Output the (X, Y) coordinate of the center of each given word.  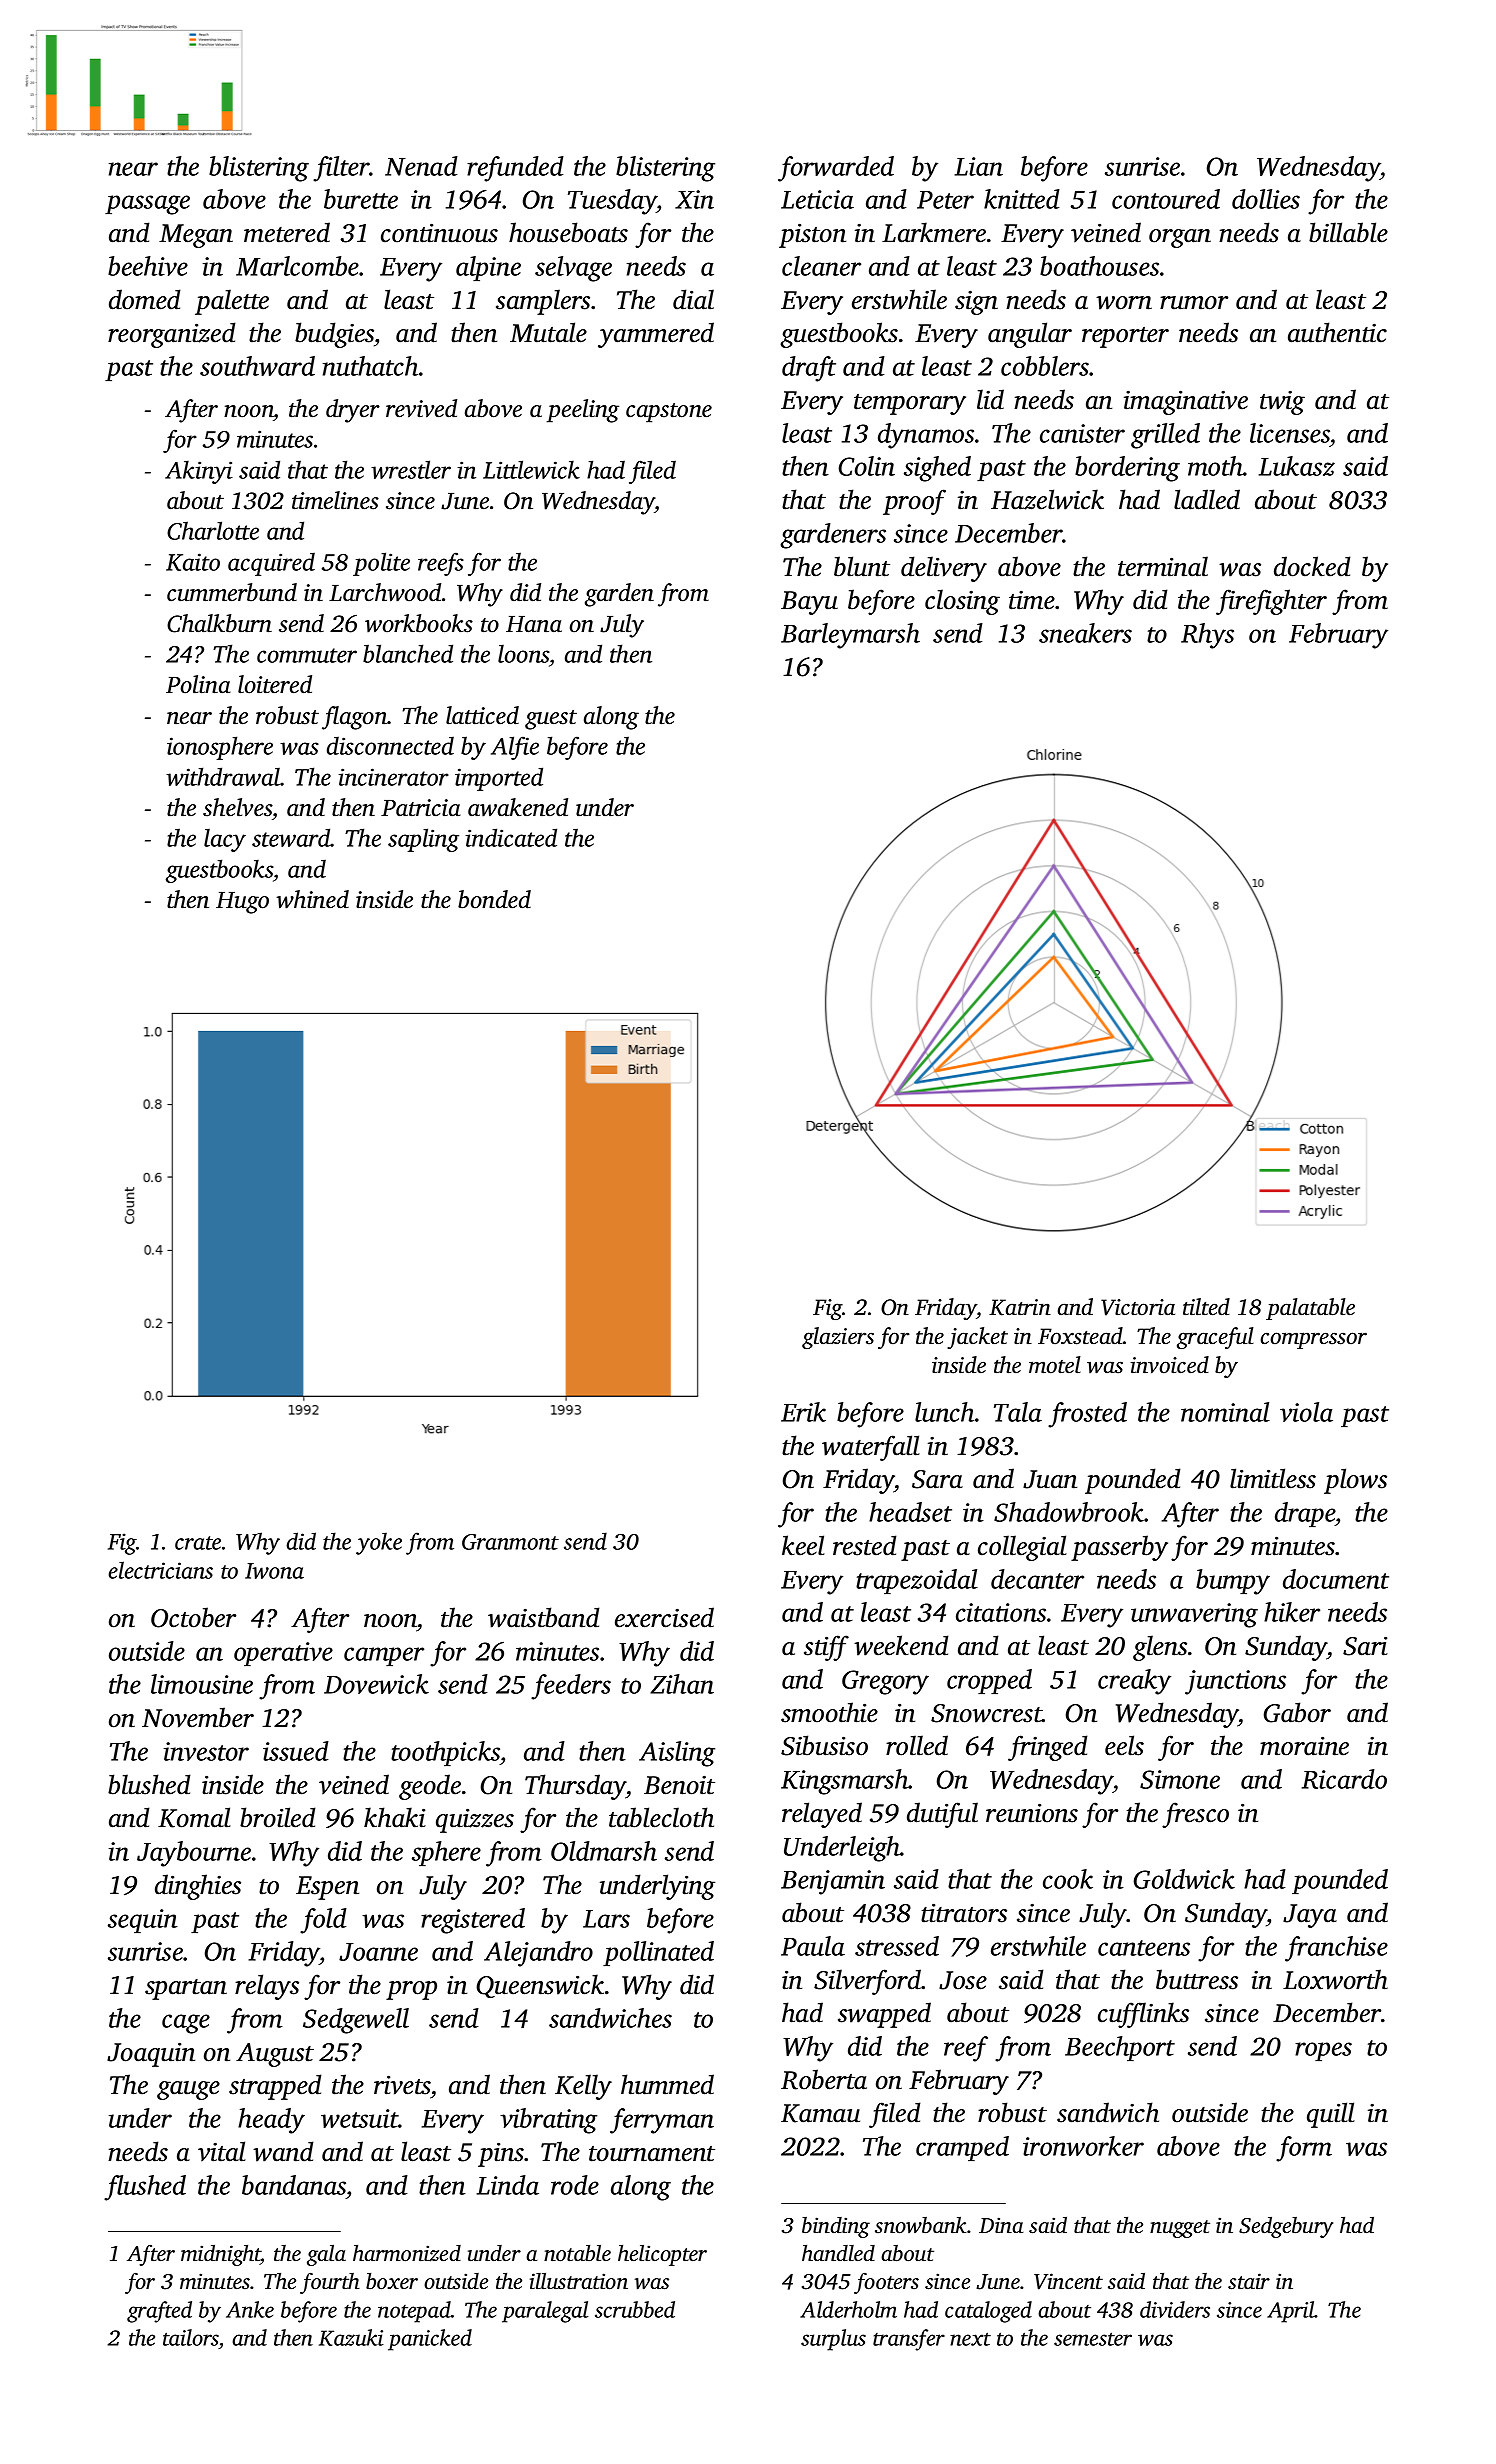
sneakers (1085, 633)
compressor (1314, 1340)
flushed (145, 2188)
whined (312, 899)
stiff (826, 1648)
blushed (149, 1784)
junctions (1235, 1682)
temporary (910, 404)
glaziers (838, 1338)
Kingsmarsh (845, 1782)
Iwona (274, 1571)
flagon (355, 718)
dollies (1266, 199)
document (1336, 1579)
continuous (439, 233)
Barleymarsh (850, 636)
